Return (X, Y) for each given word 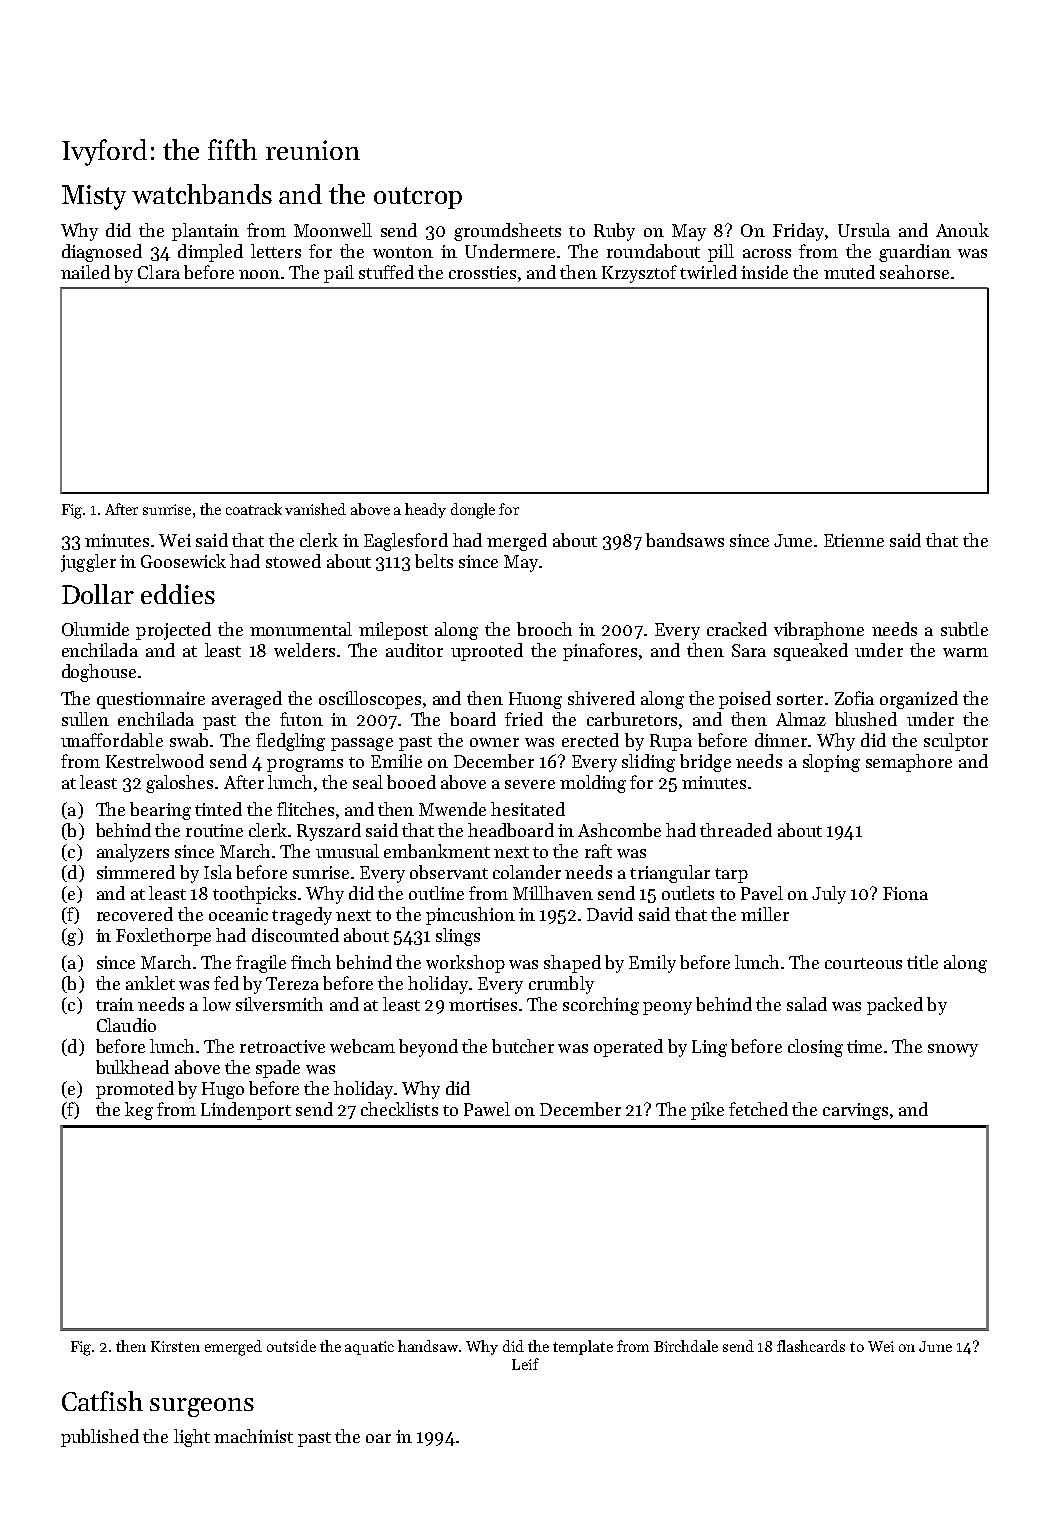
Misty (94, 197)
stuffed (386, 272)
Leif (525, 1364)
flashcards (811, 1346)
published (100, 1438)
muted (849, 272)
